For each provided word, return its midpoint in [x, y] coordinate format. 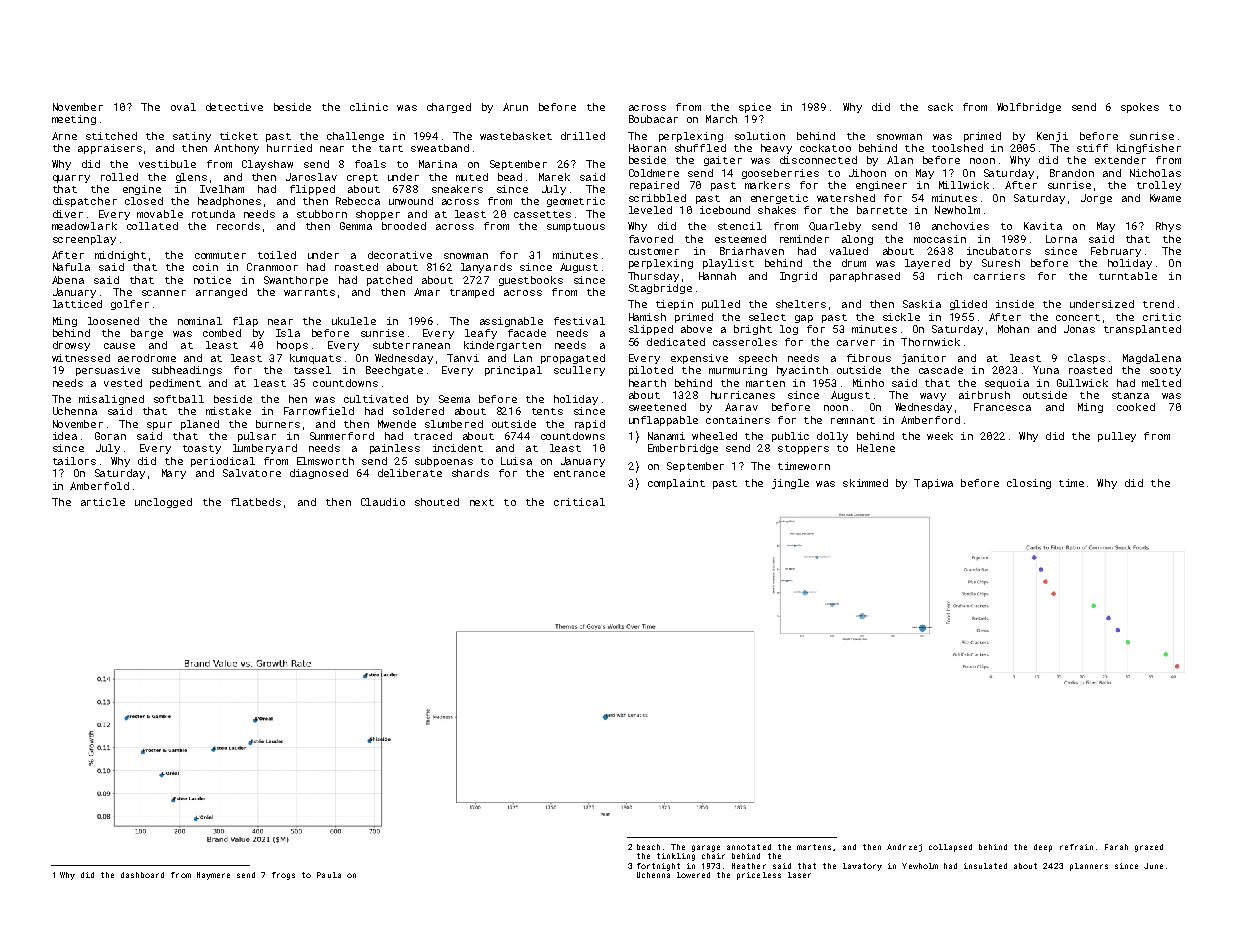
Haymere [213, 876]
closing [1029, 484]
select [767, 317]
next [482, 502]
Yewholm [920, 866]
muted [472, 177]
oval [183, 107]
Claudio [383, 502]
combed [222, 333]
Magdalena [1152, 359]
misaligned [111, 400]
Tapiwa [933, 484]
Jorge [1096, 199]
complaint [676, 484]
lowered [693, 875]
